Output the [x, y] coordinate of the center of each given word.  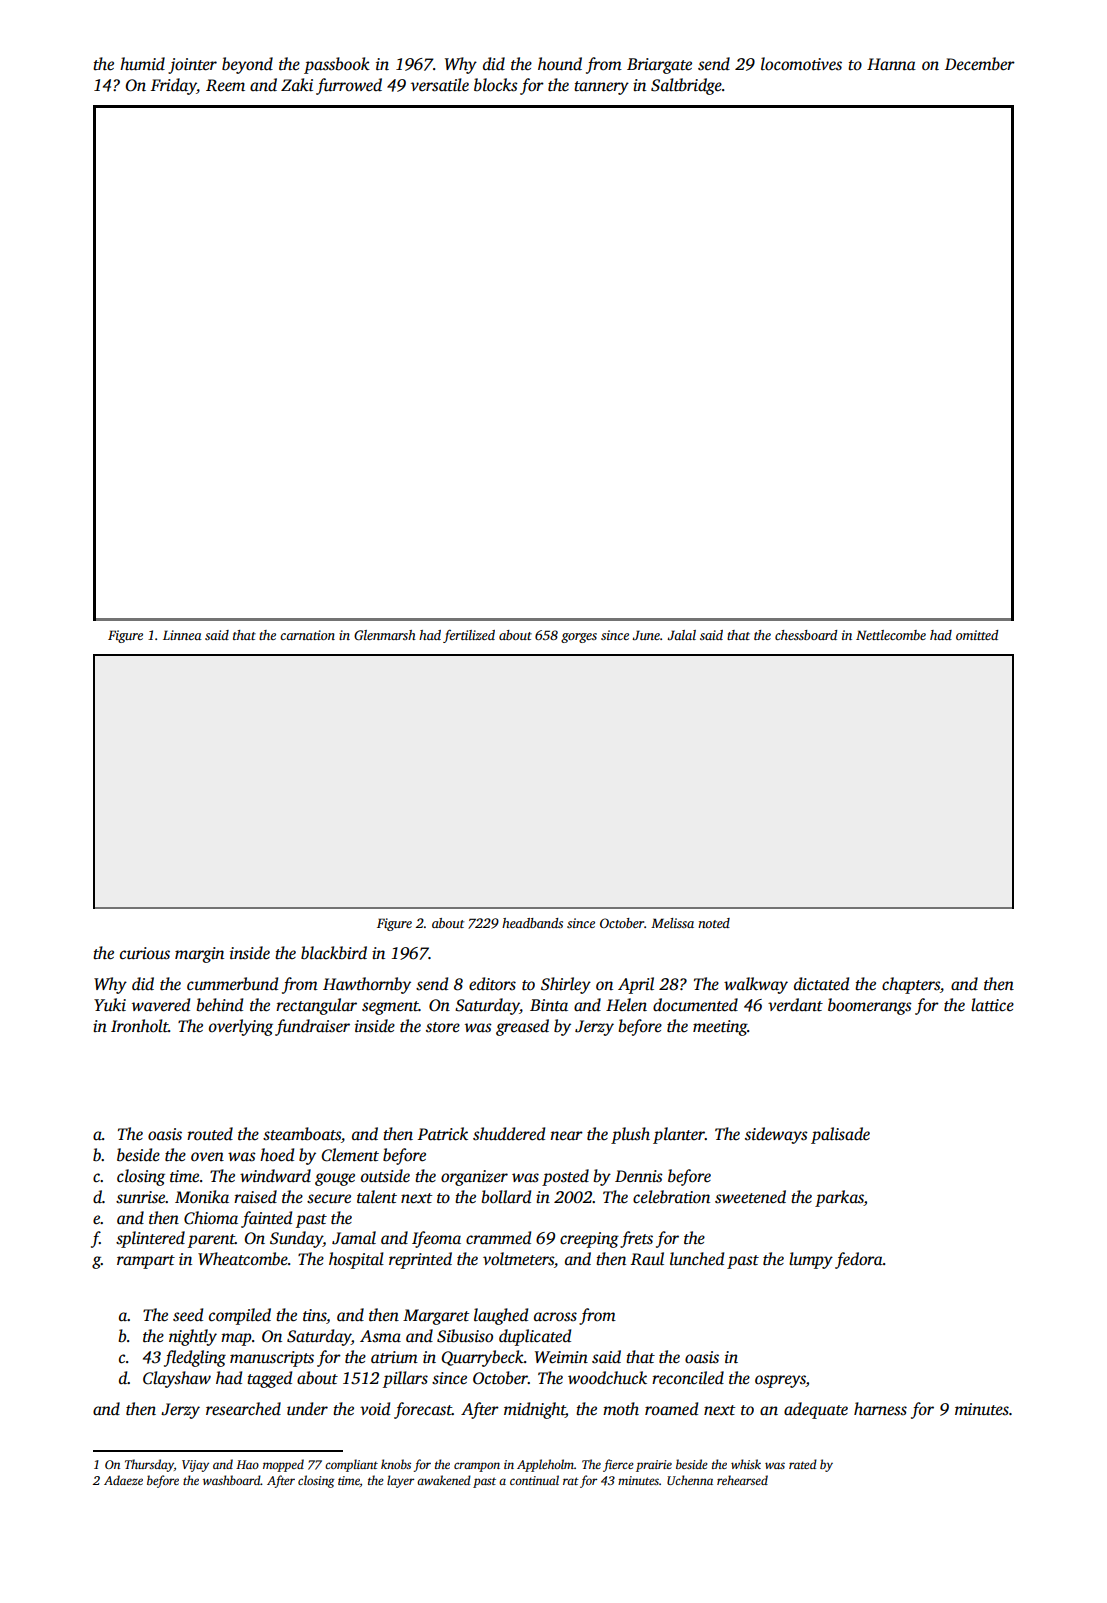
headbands [532, 923]
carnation [307, 635]
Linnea [182, 635]
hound [560, 64]
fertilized [469, 636]
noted [714, 923]
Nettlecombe [891, 635]
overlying [241, 1027]
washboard [232, 1480]
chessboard [806, 635]
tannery [601, 88]
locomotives [801, 64]
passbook [337, 65]
